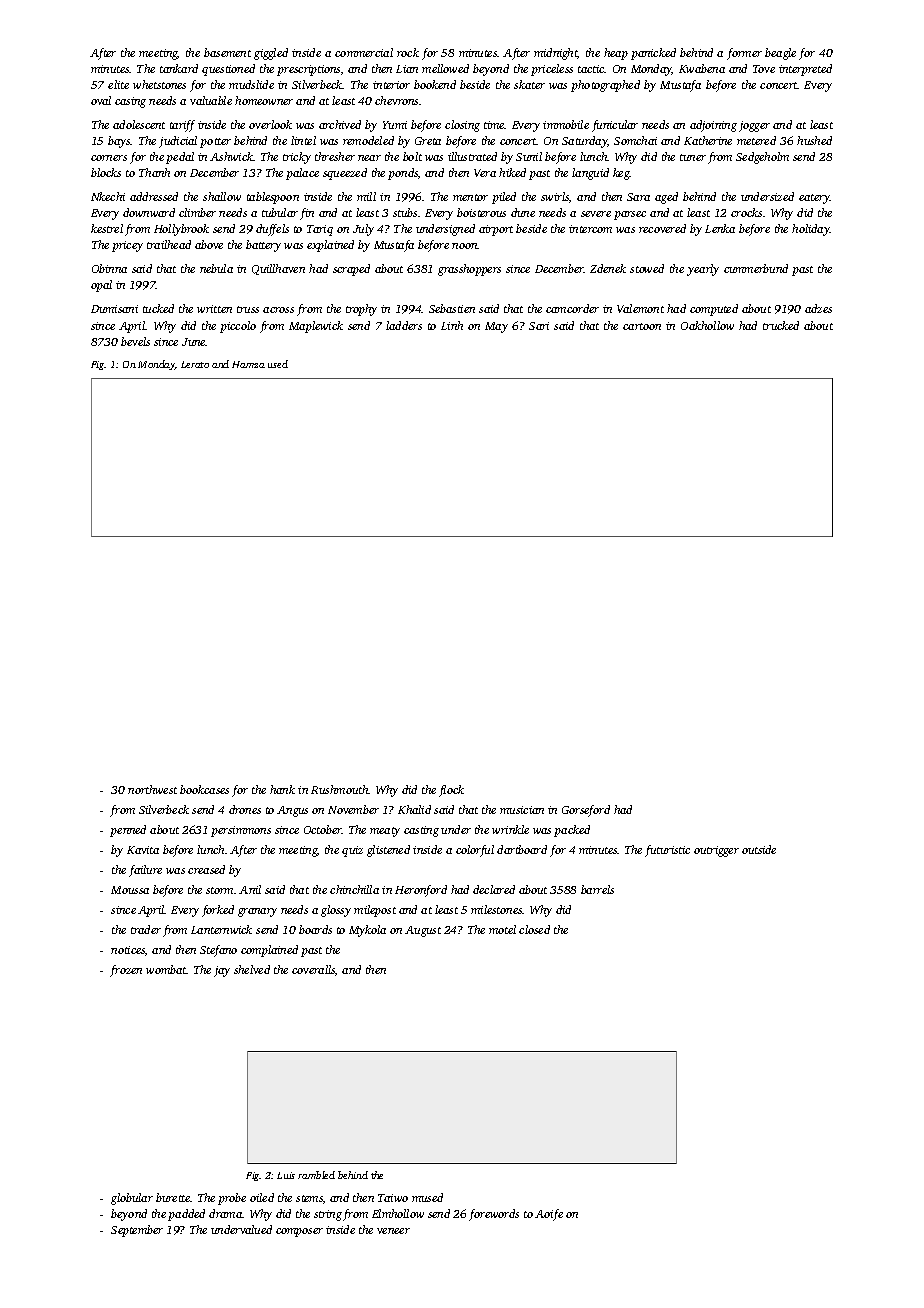 The height and width of the document is (1308, 924). What do you see at coordinates (494, 1215) in the document?
I see `forewords` at bounding box center [494, 1215].
